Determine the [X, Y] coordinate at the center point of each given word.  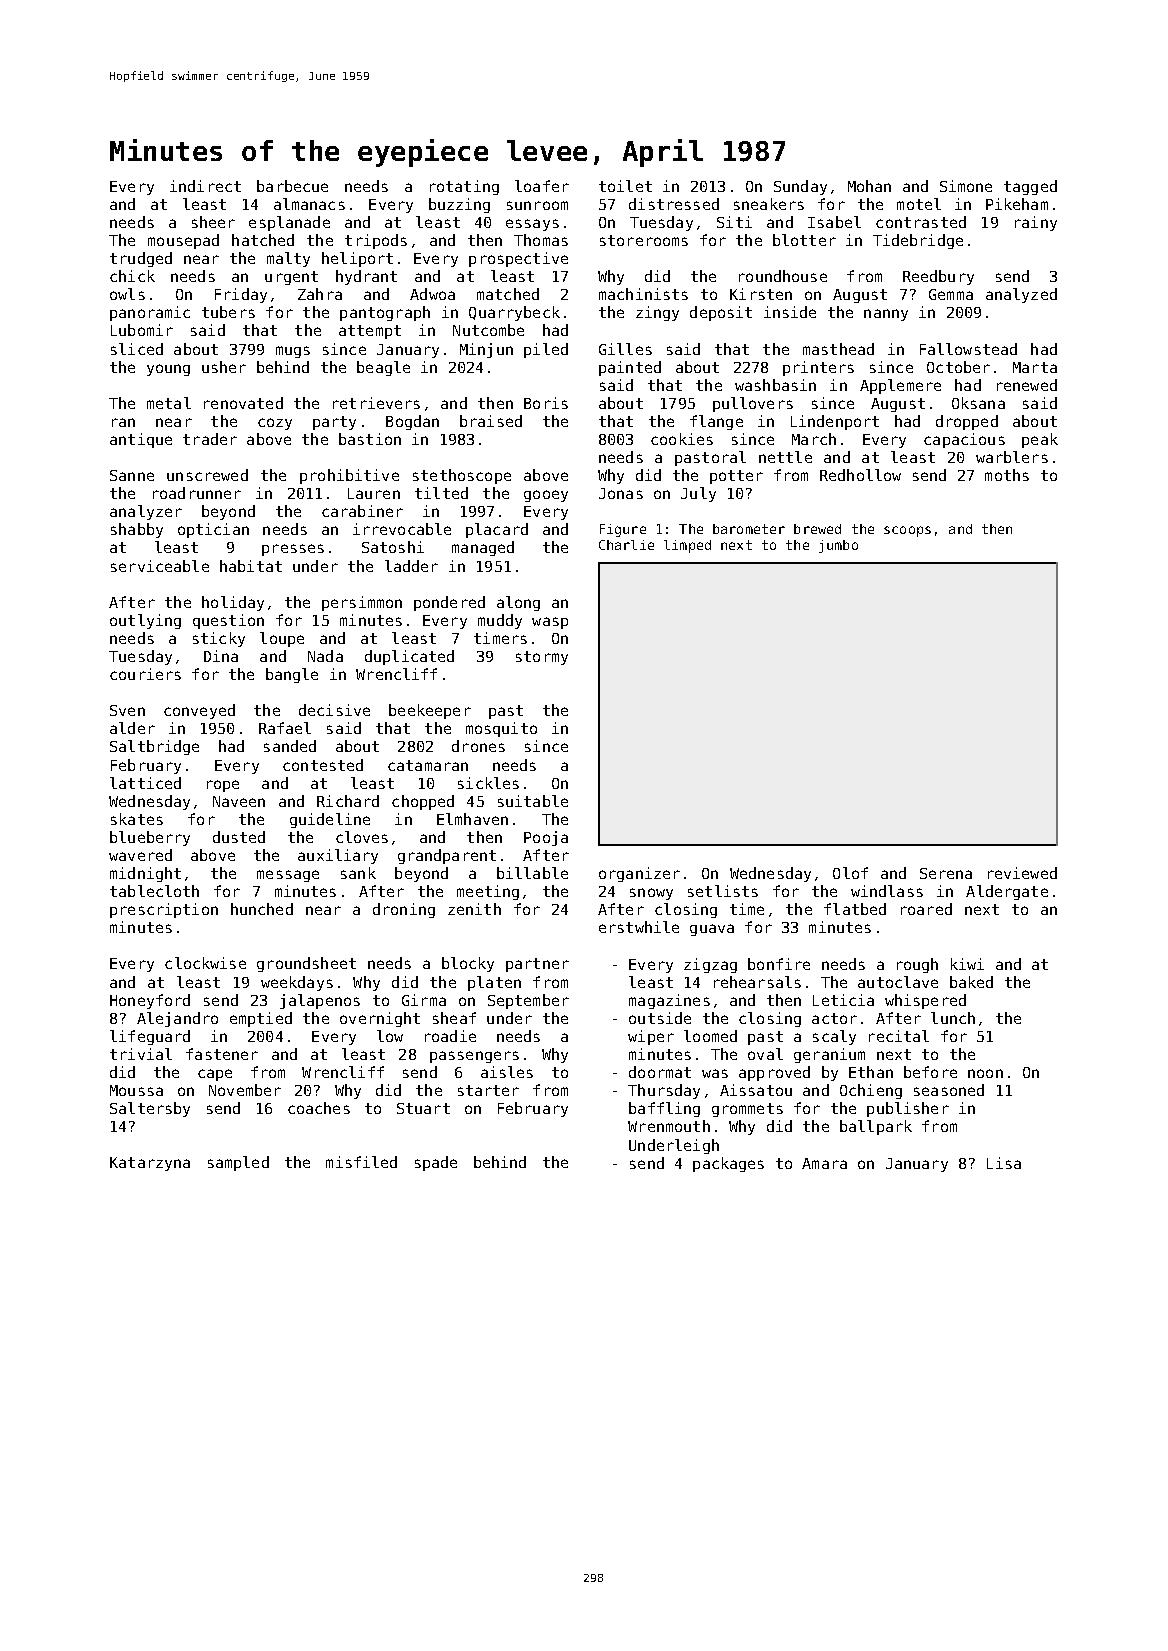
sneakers [769, 204]
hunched [262, 909]
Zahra [320, 294]
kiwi [967, 964]
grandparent [447, 856]
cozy [275, 424]
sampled [238, 1163]
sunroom [537, 205]
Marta [1035, 367]
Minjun [486, 350]
